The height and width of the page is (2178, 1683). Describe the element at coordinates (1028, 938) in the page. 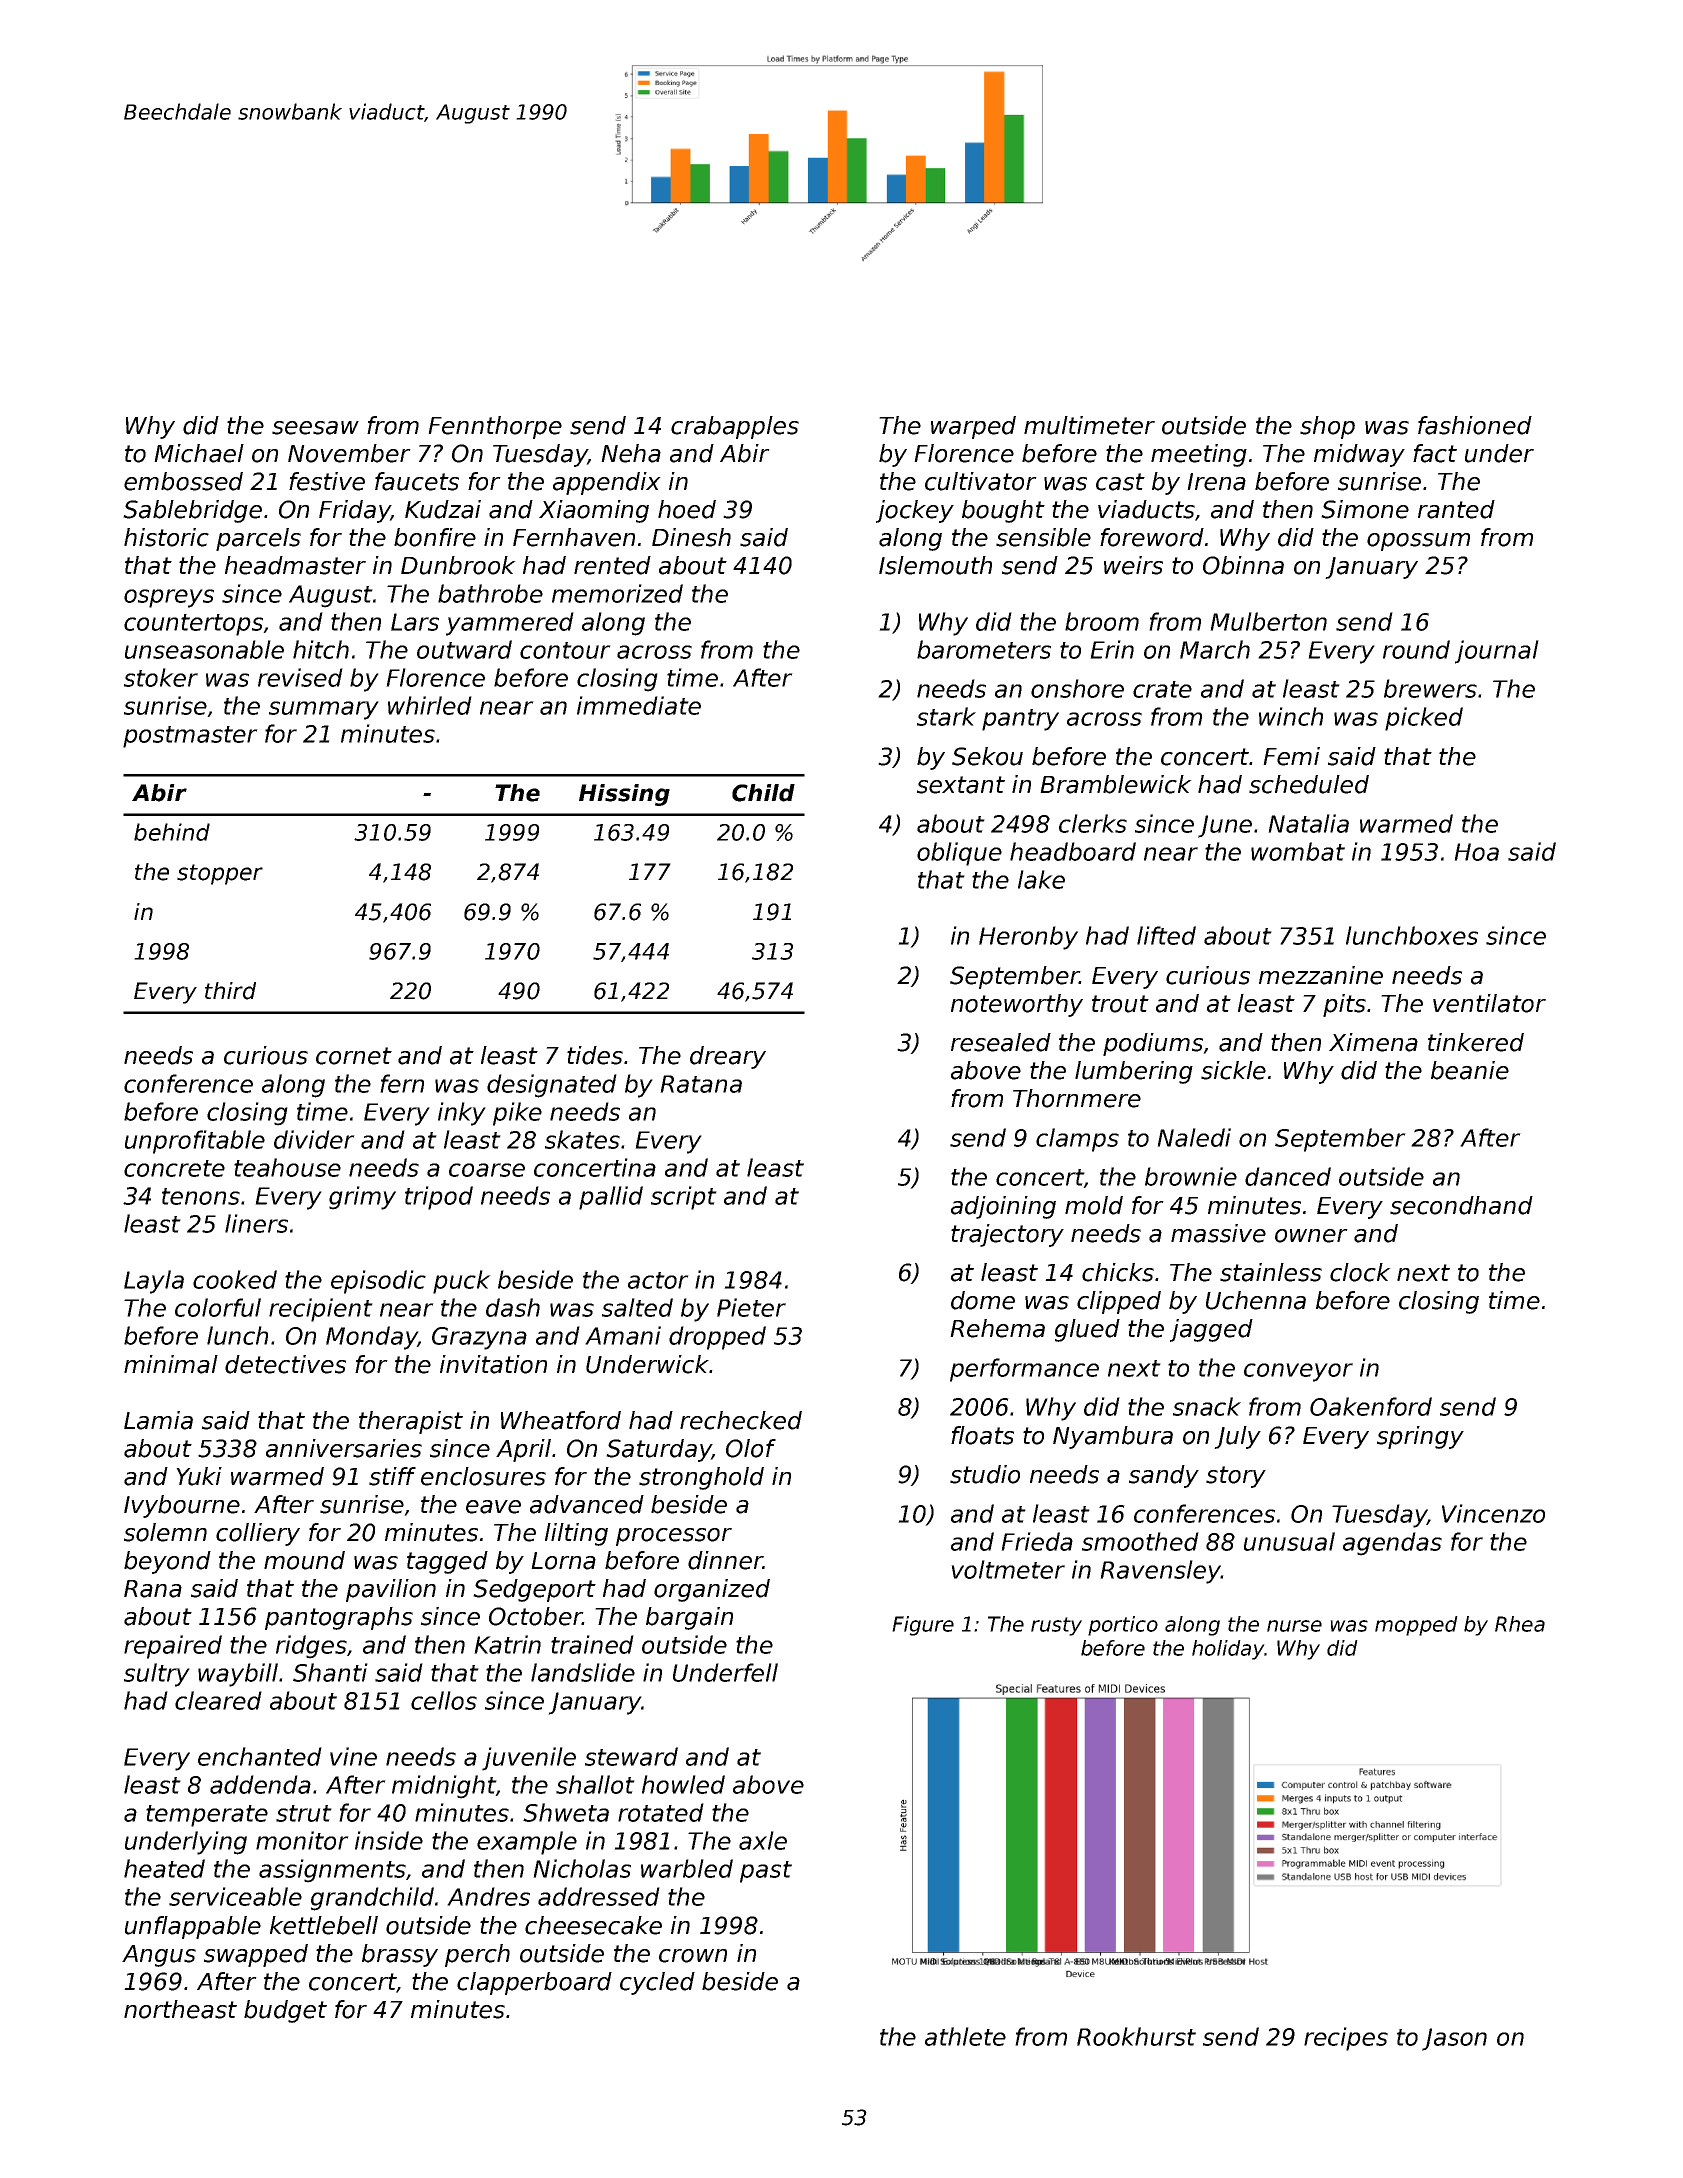

I see `Heronby` at that location.
